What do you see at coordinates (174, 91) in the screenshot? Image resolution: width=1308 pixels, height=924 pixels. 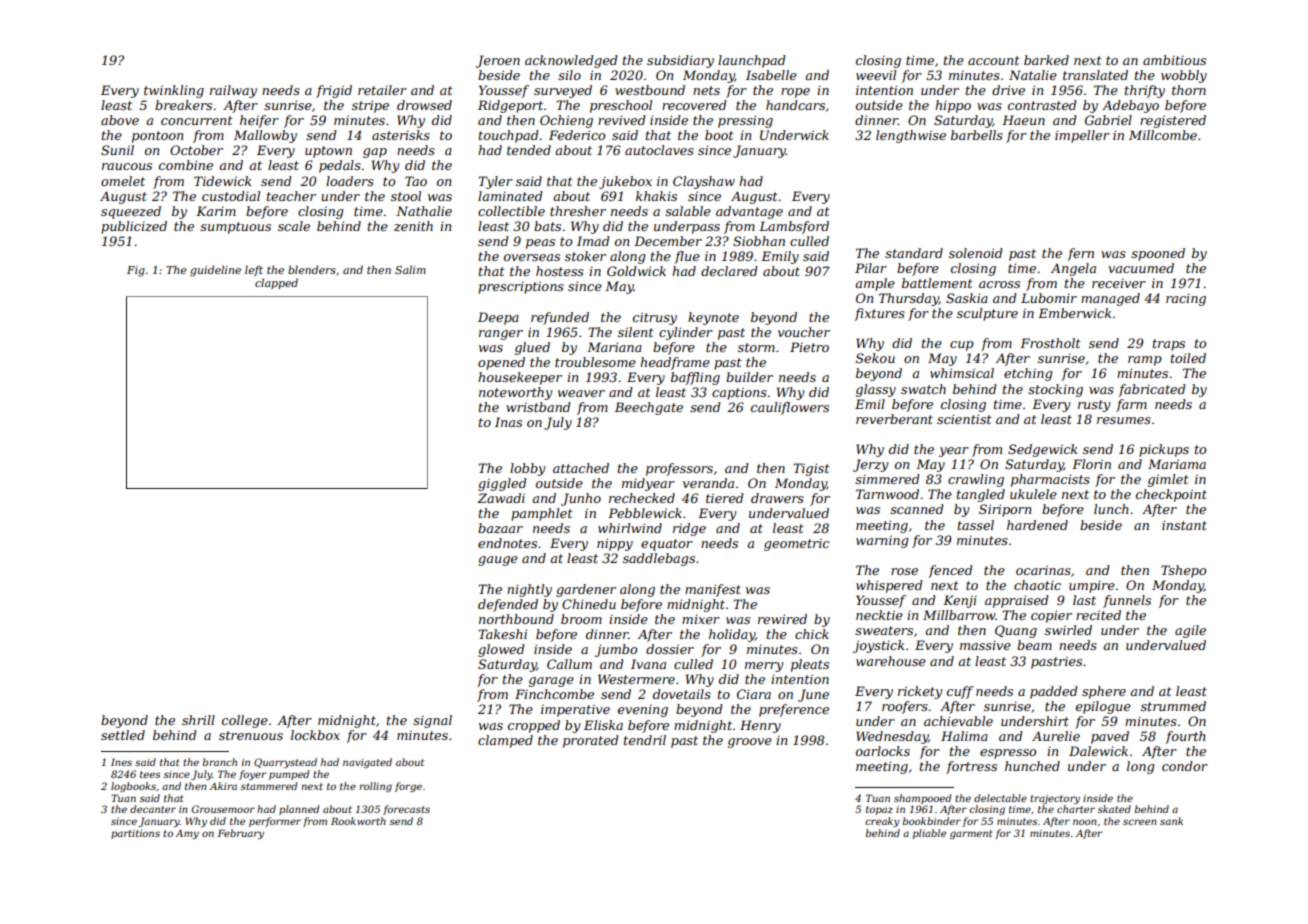 I see `twinkling` at bounding box center [174, 91].
